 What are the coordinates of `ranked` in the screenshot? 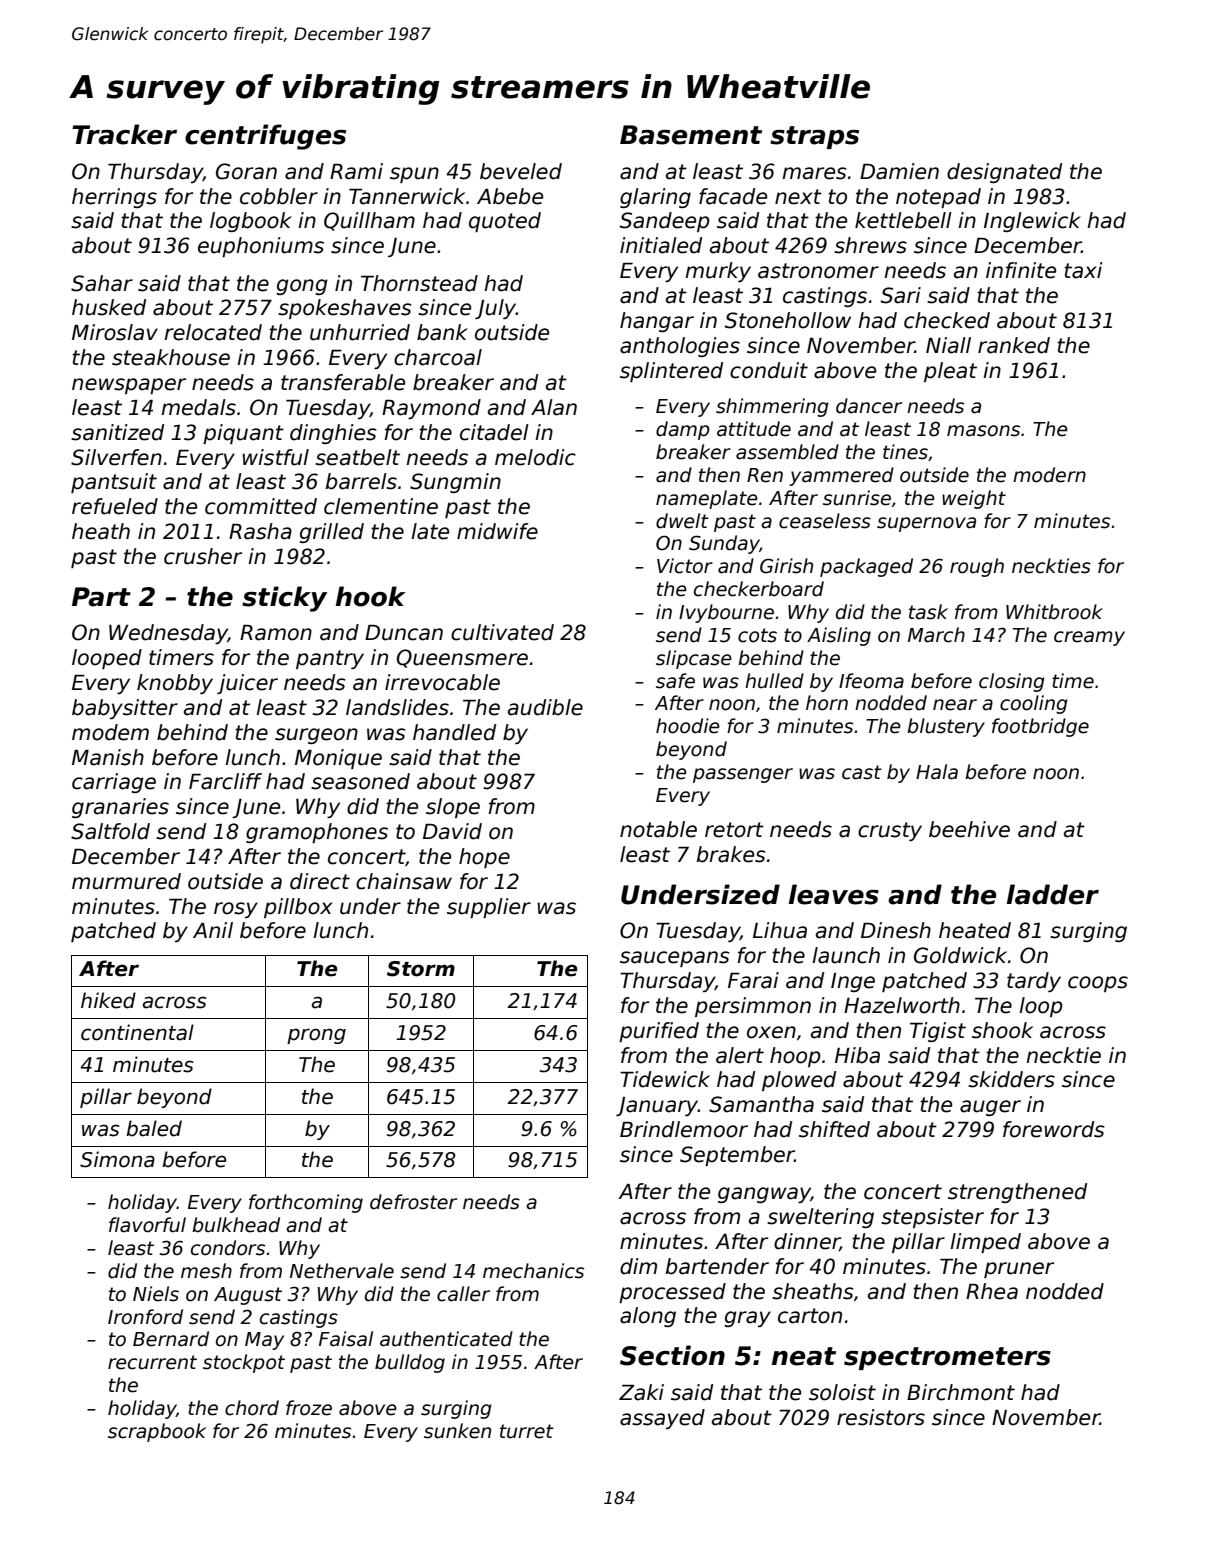 It's located at (1014, 345).
